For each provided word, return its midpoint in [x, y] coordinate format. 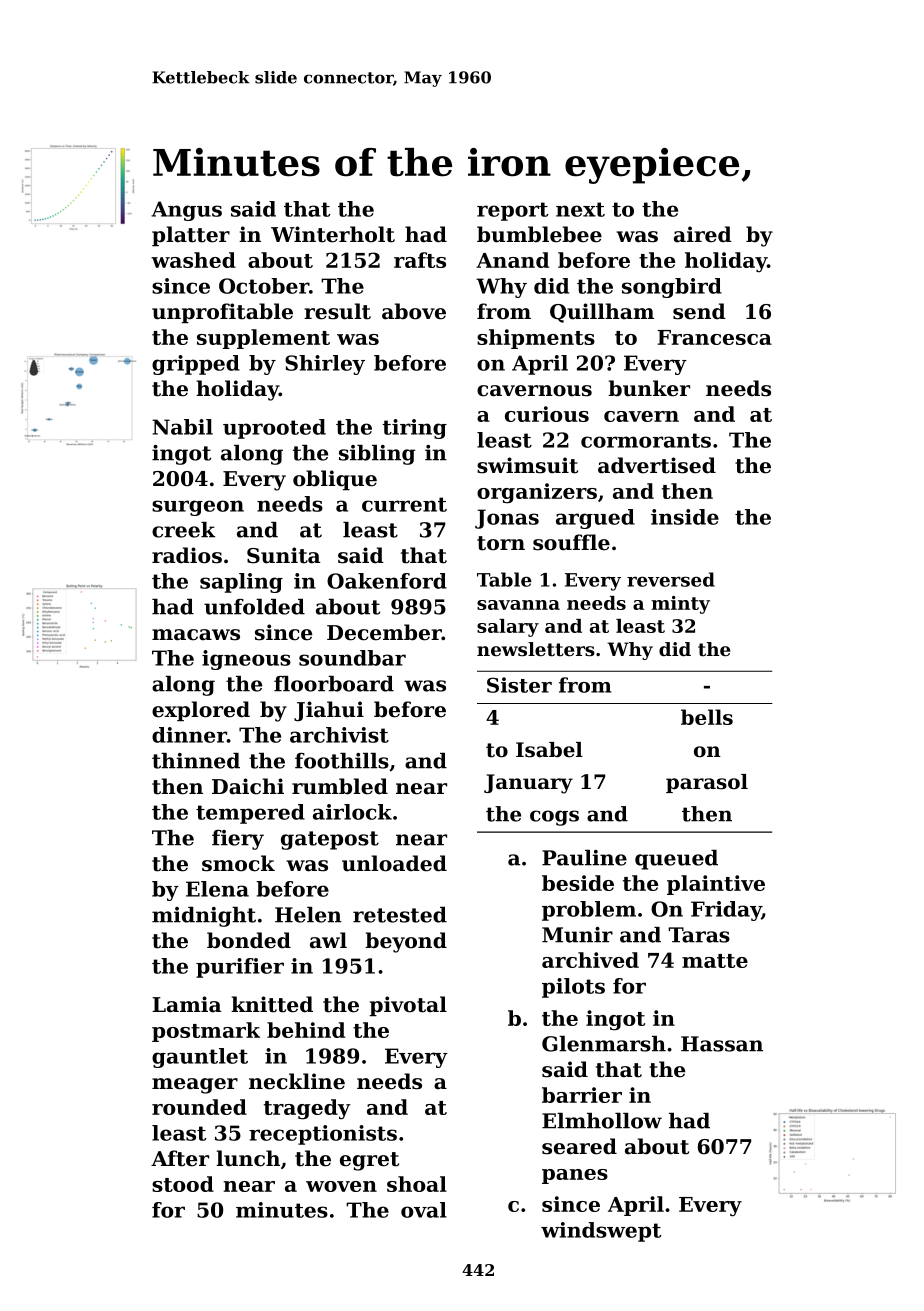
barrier [582, 1095]
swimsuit [527, 465]
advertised [657, 465]
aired [703, 234]
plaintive [716, 885]
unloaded [394, 863]
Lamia [186, 1004]
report [512, 211]
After [180, 1158]
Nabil [182, 427]
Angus [186, 211]
